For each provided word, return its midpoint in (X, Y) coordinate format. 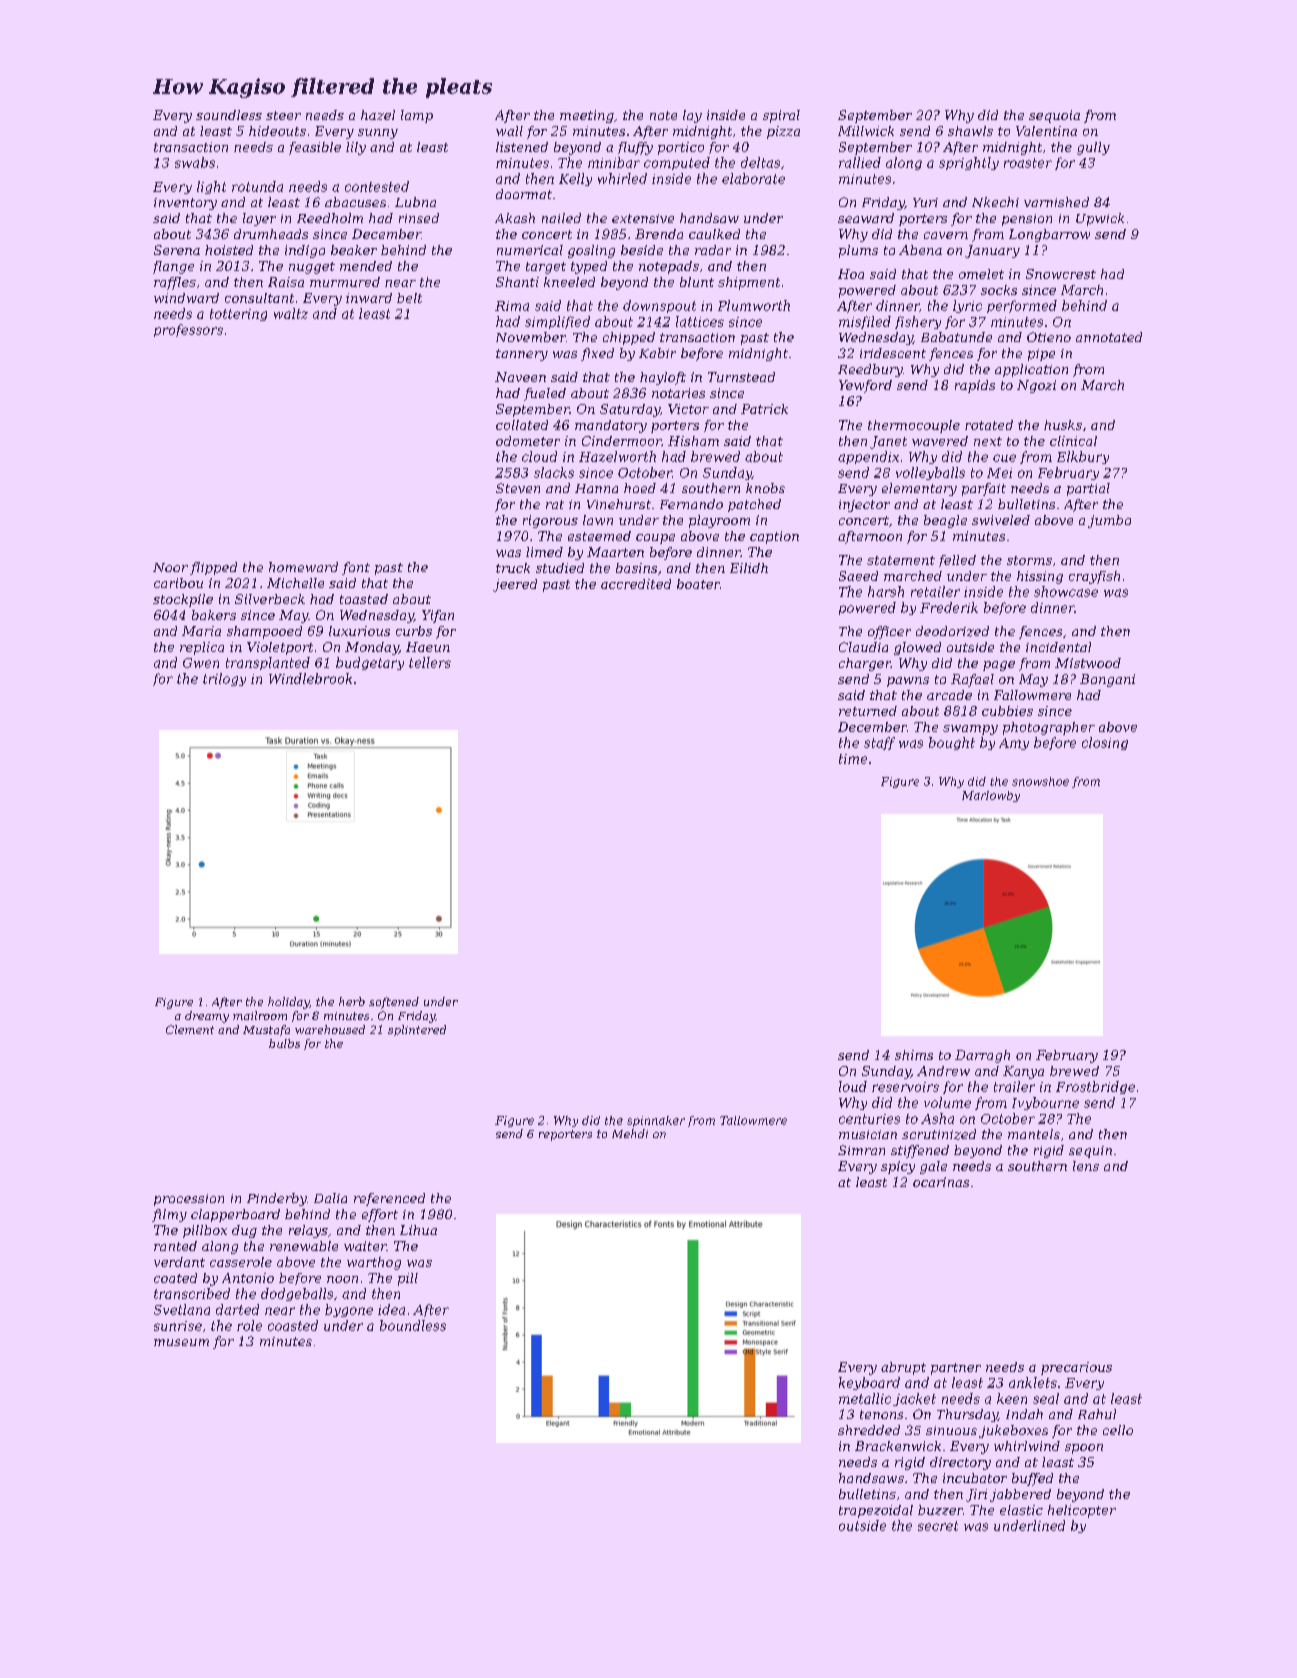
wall (509, 131)
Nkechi (995, 202)
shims (914, 1055)
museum (181, 1342)
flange (173, 267)
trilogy (224, 679)
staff (879, 743)
